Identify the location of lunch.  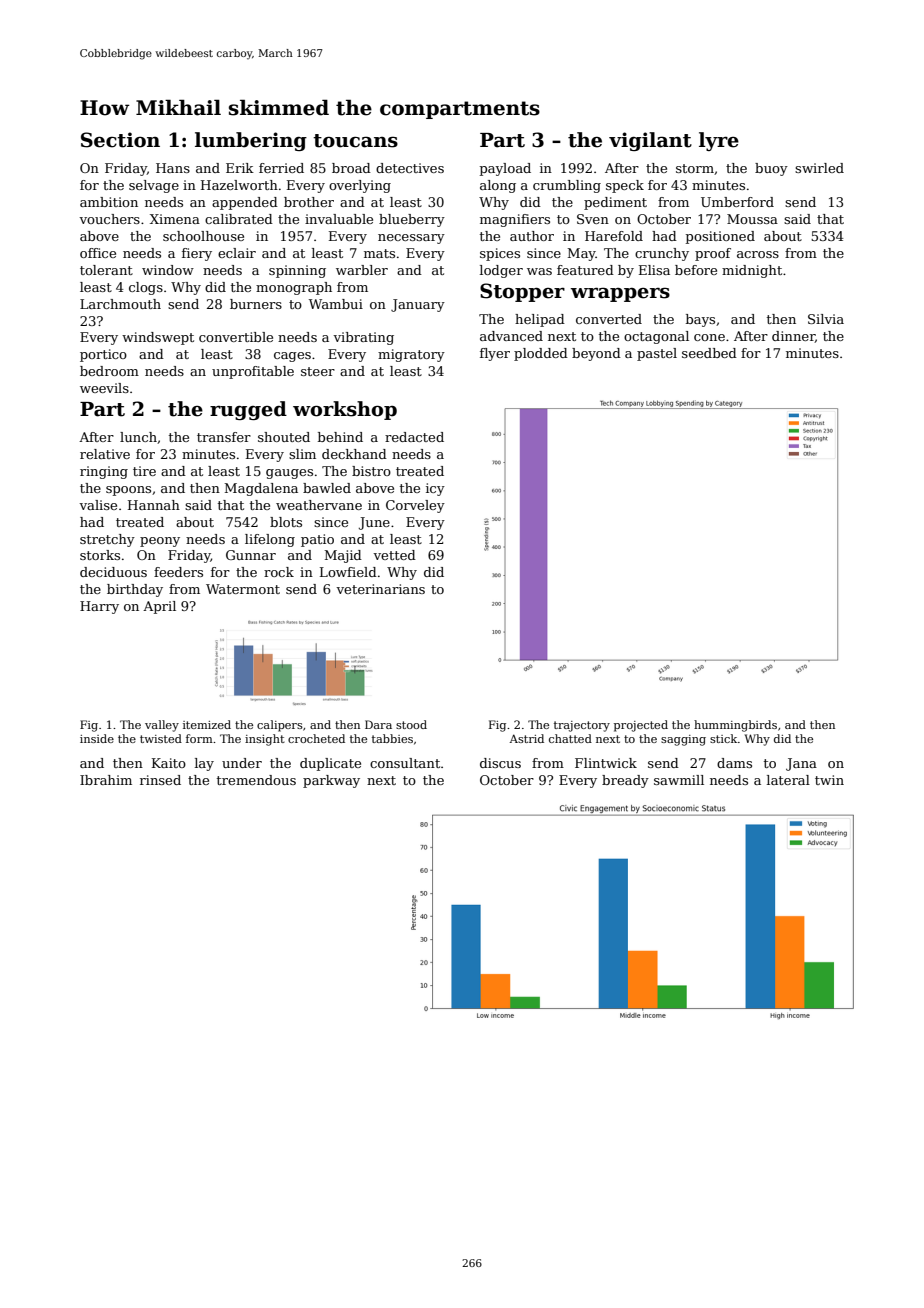
(138, 437).
